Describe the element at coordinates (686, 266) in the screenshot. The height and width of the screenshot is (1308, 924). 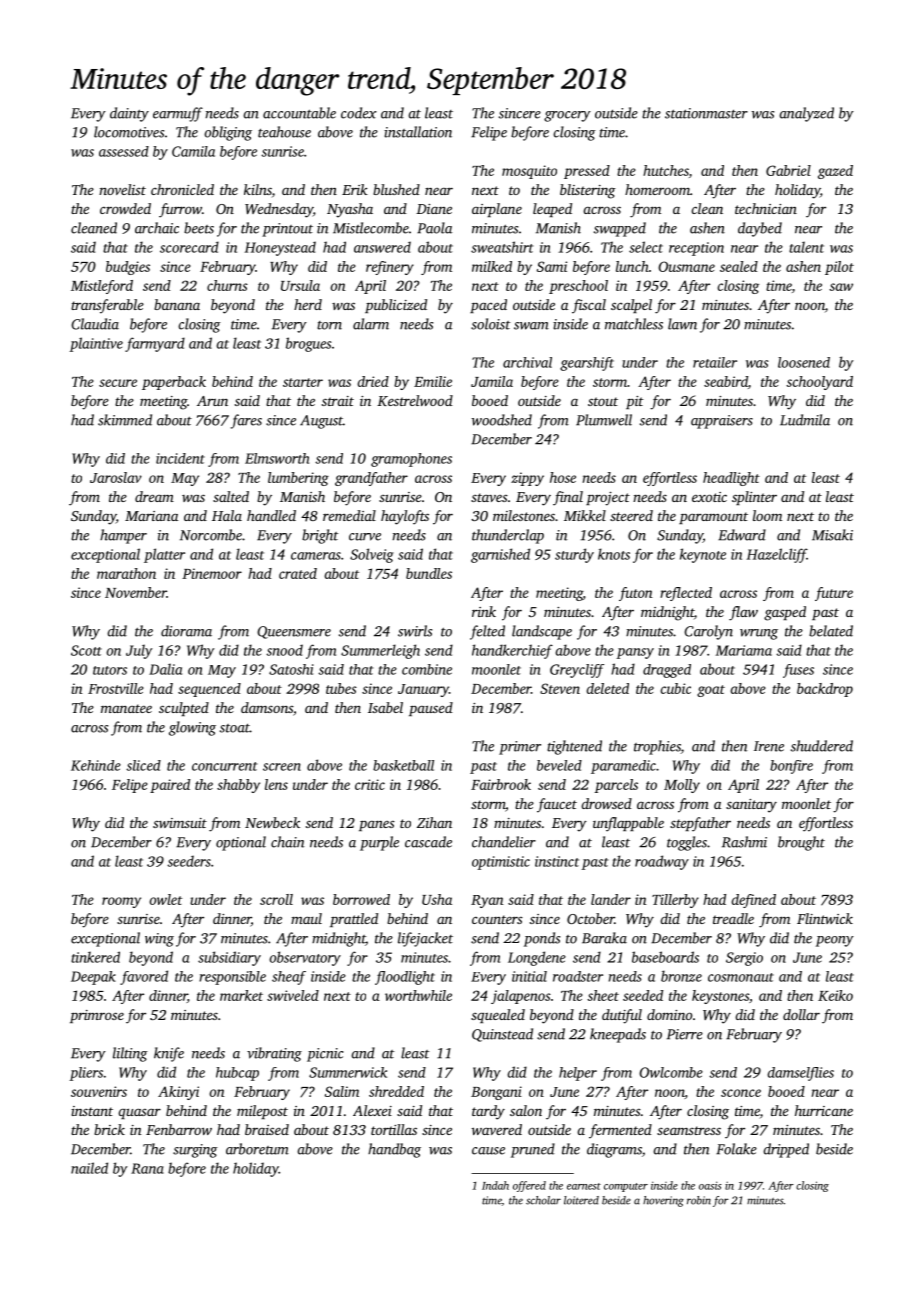
I see `Ousmane` at that location.
